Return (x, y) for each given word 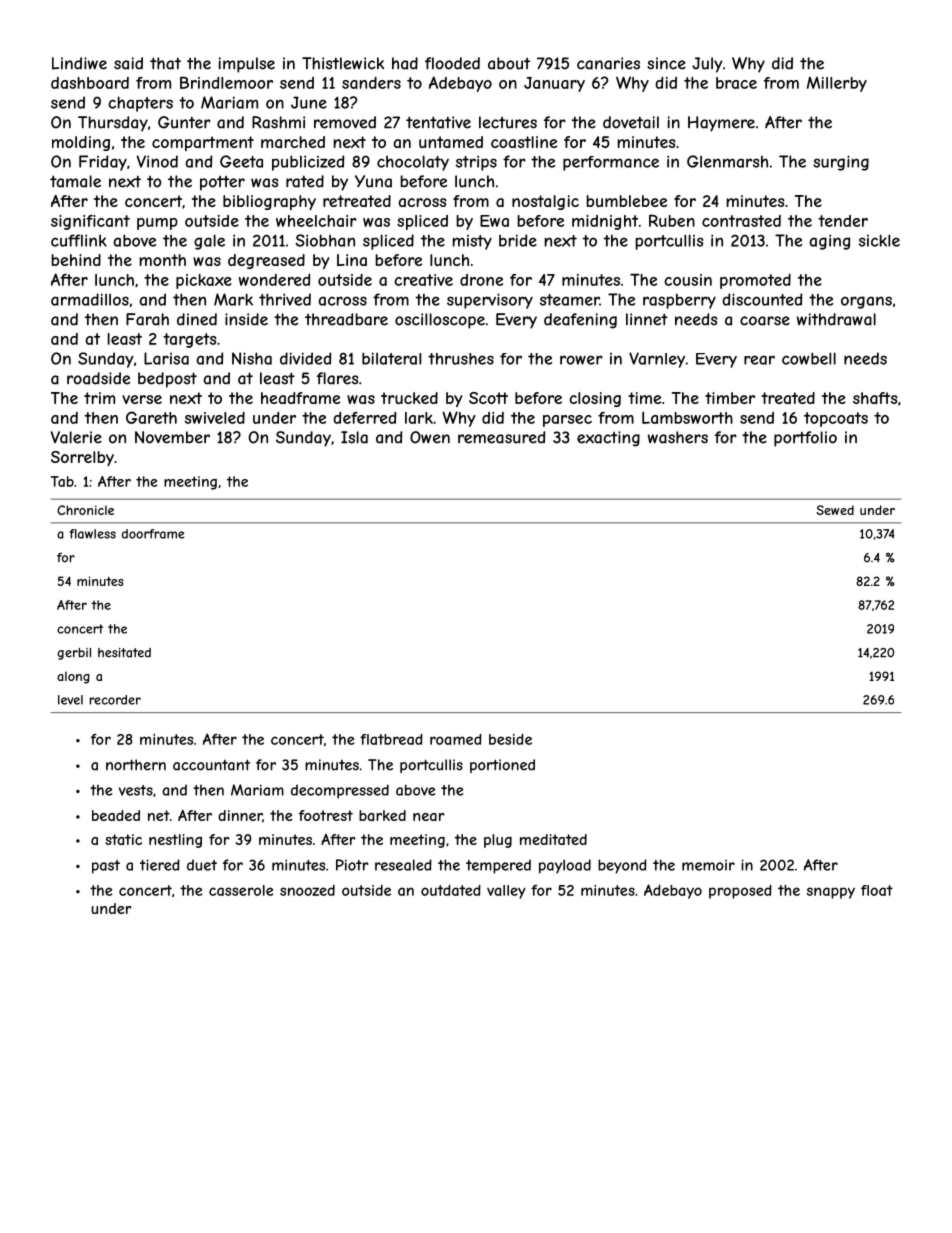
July (707, 65)
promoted (755, 281)
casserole (241, 890)
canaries (608, 63)
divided (305, 358)
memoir (708, 865)
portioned (502, 766)
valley (506, 892)
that (165, 63)
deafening (580, 321)
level (70, 700)
